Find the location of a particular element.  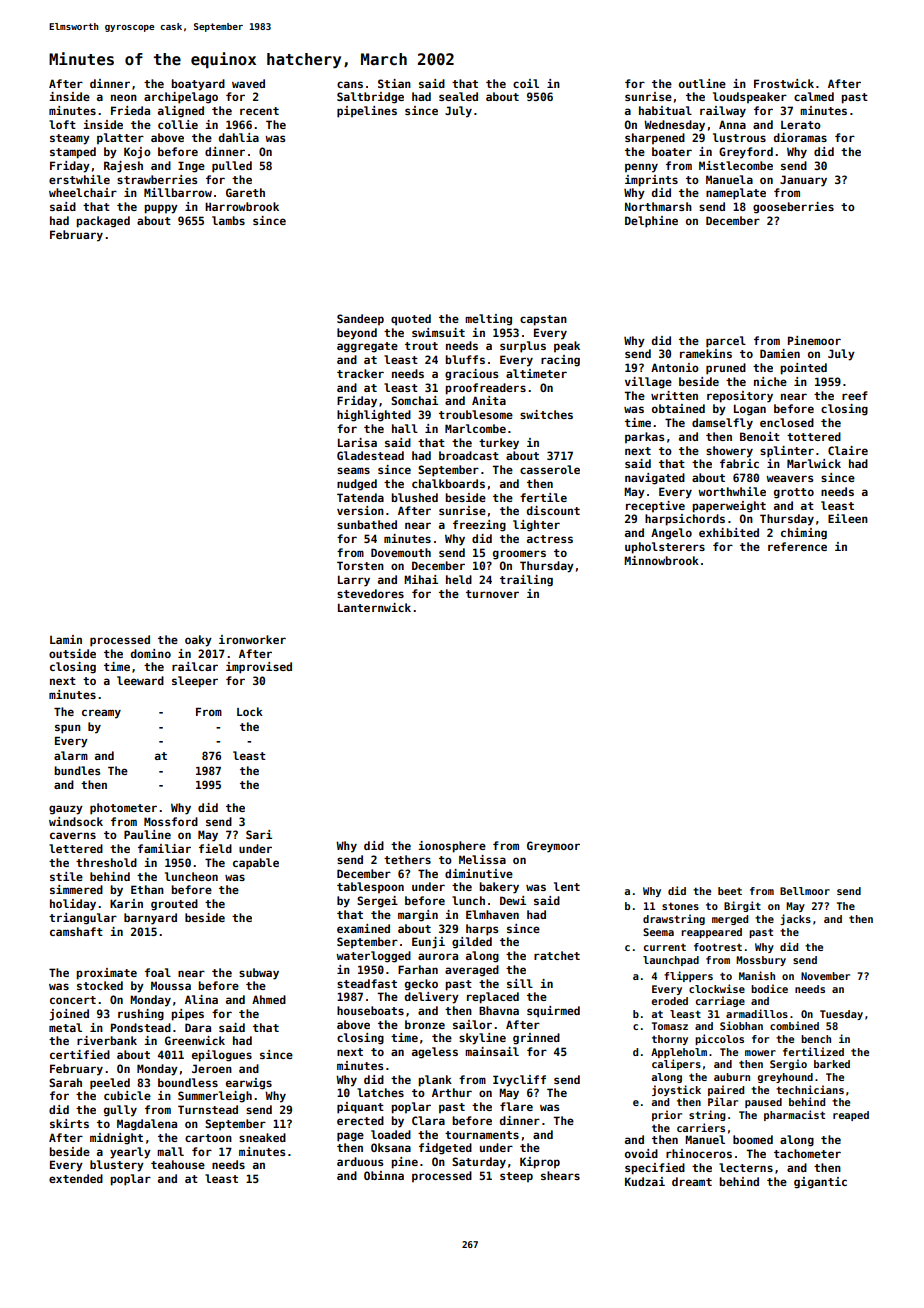

holiday is located at coordinates (73, 905).
